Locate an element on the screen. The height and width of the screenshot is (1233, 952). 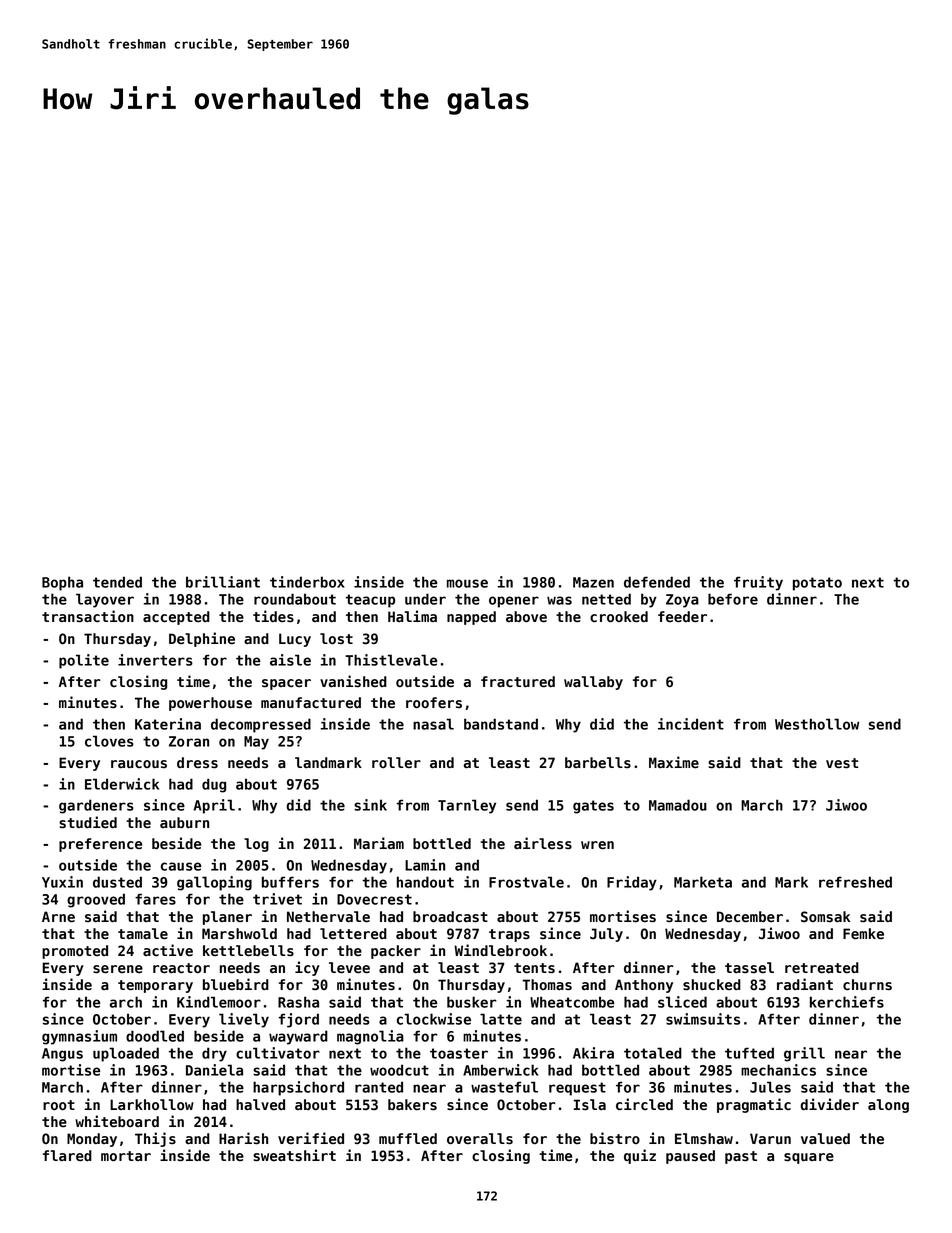
Tarnley is located at coordinates (467, 806).
